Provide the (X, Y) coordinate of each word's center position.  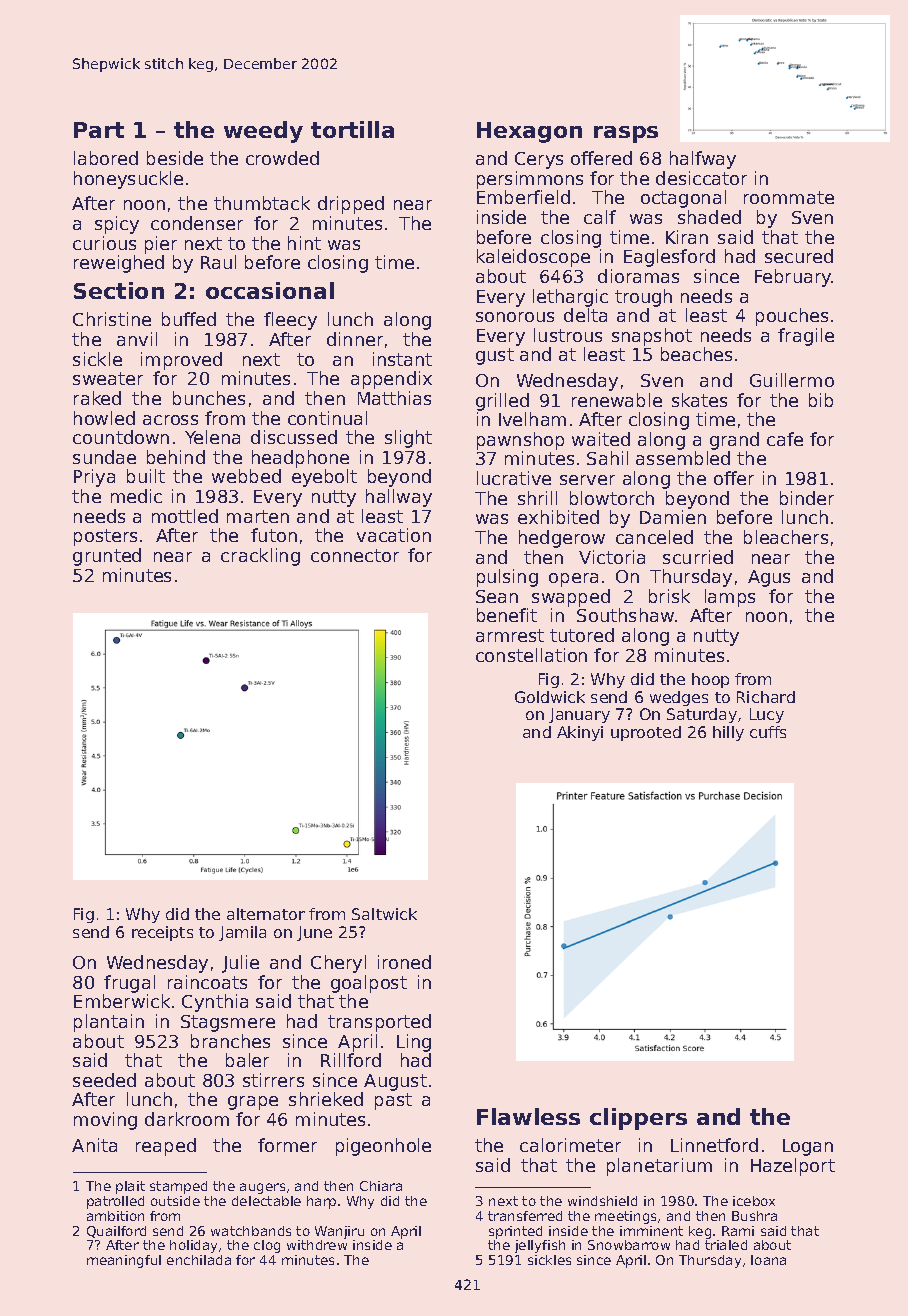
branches (230, 1041)
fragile (806, 337)
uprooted (646, 733)
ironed (404, 962)
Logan (808, 1147)
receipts (162, 933)
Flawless (528, 1116)
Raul (218, 262)
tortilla (352, 129)
